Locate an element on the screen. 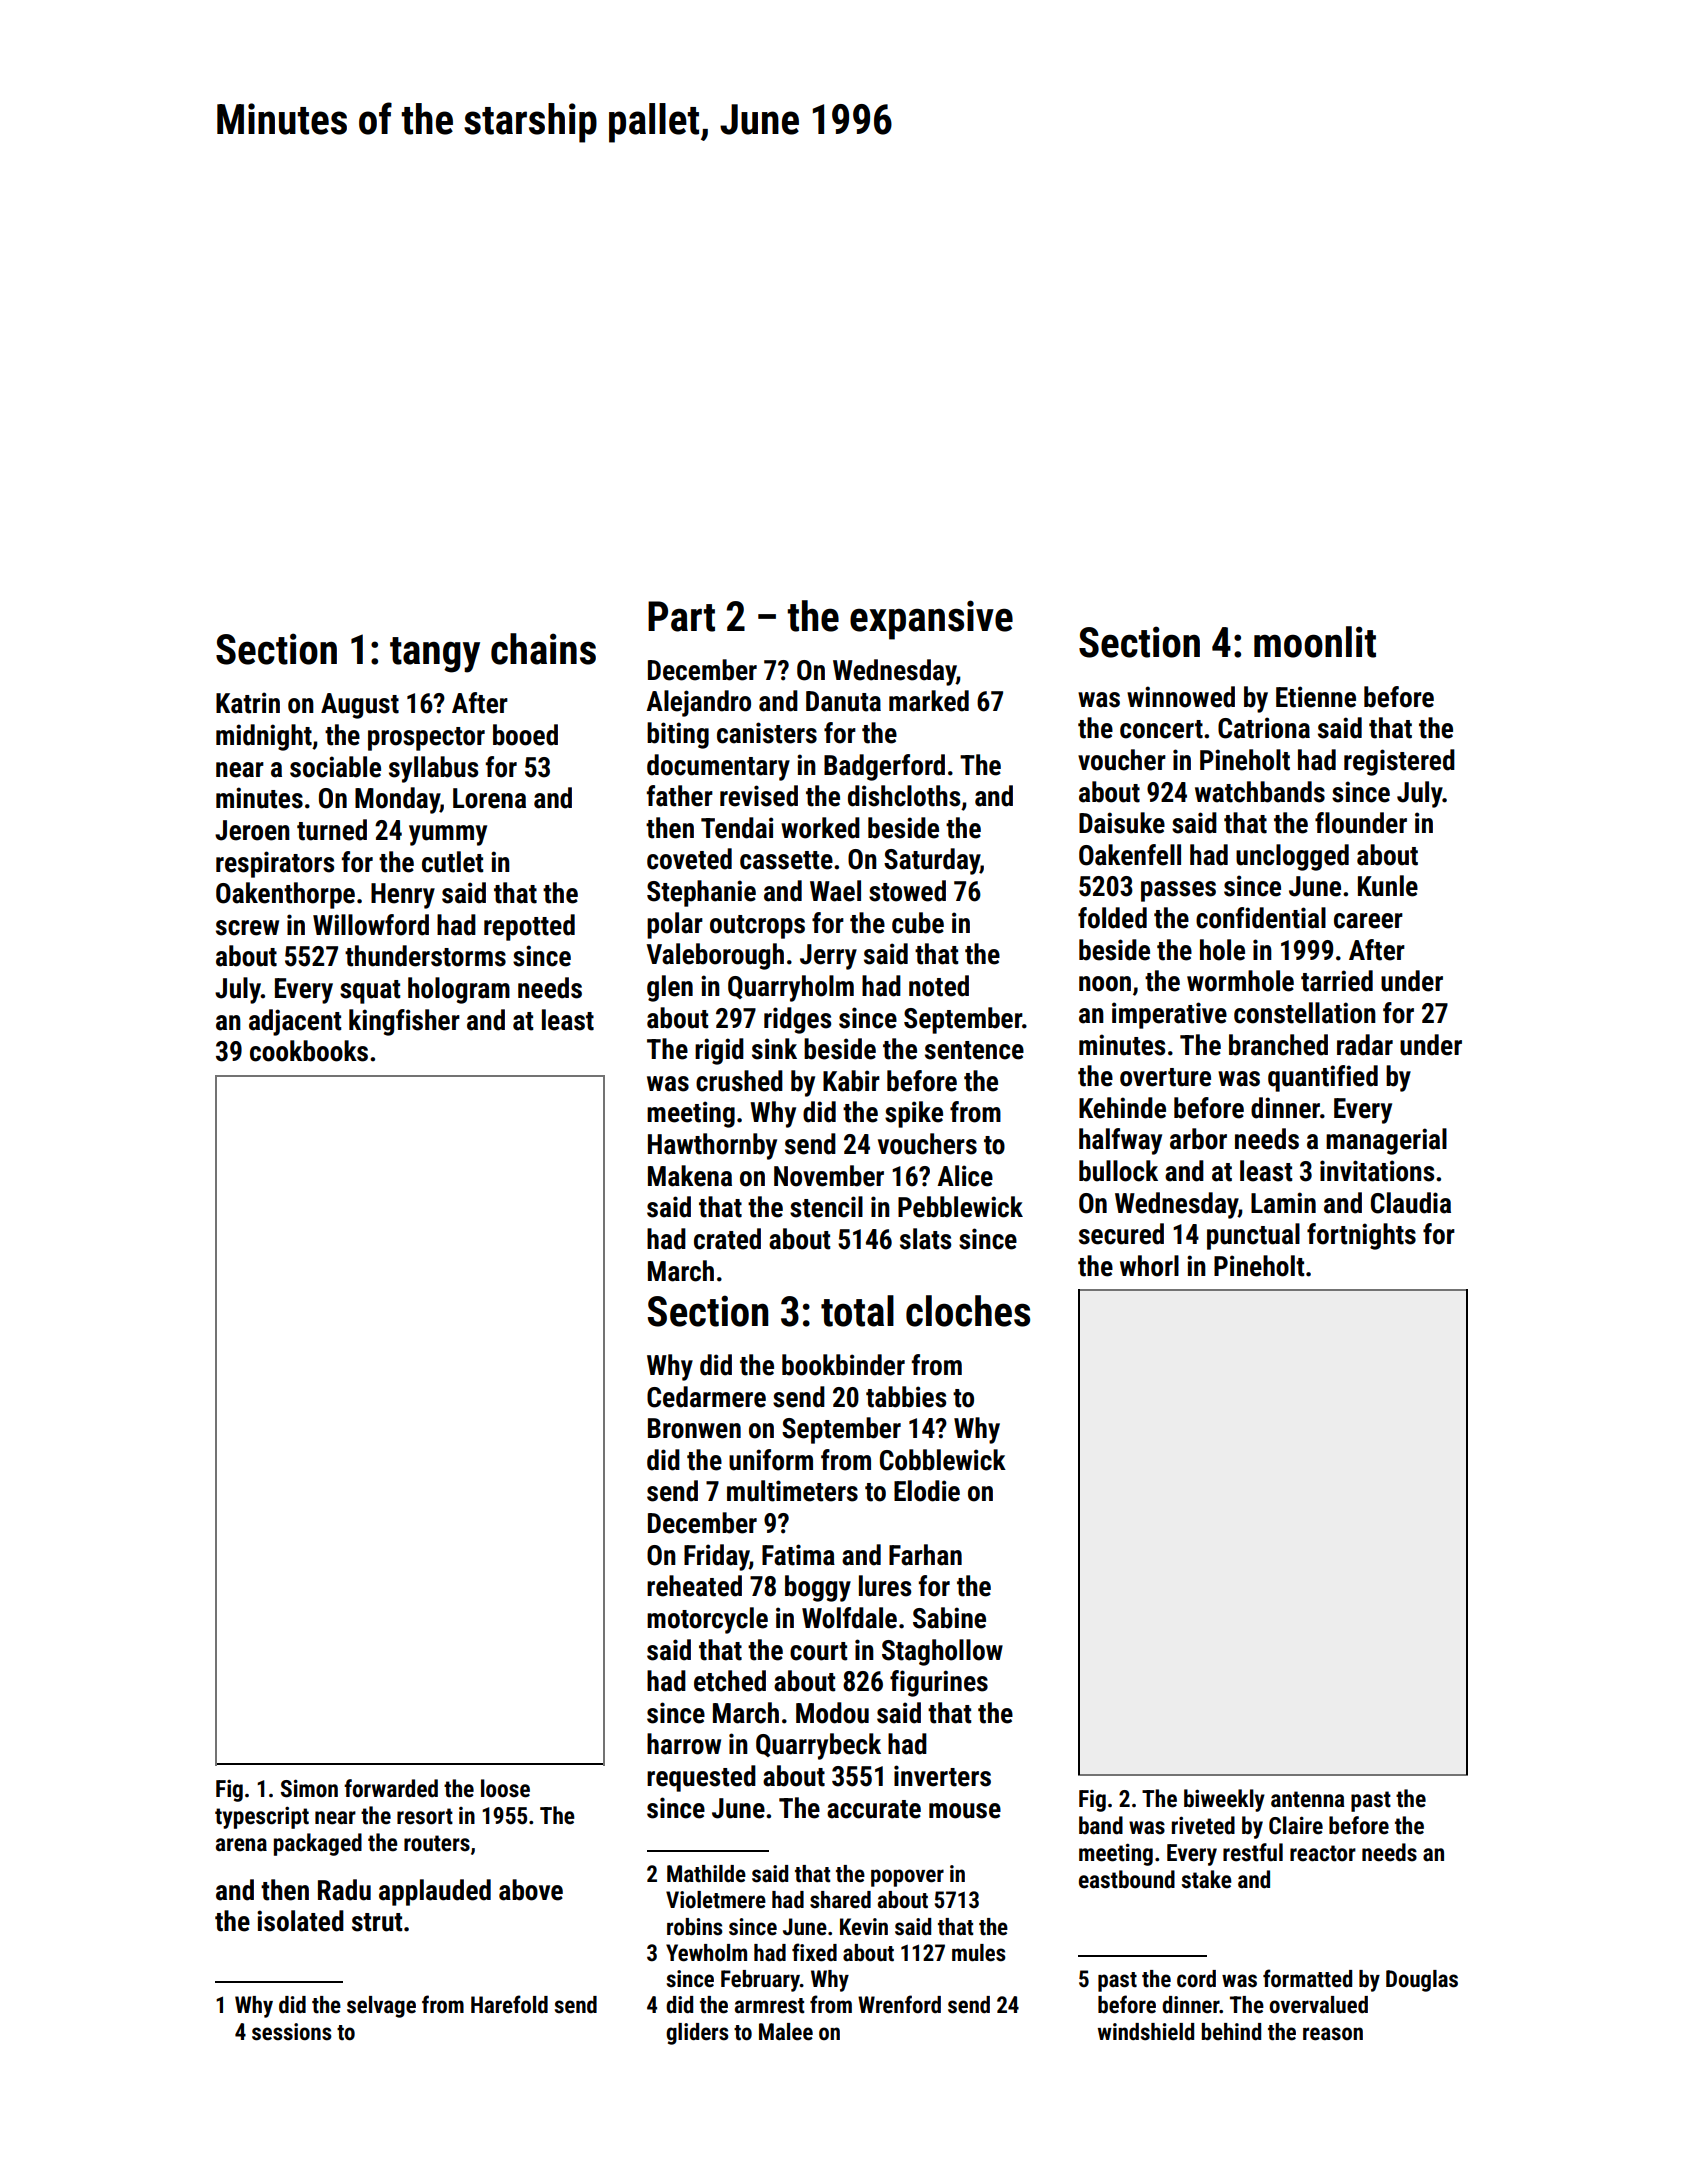 Image resolution: width=1683 pixels, height=2178 pixels. cookbooks is located at coordinates (309, 1051).
